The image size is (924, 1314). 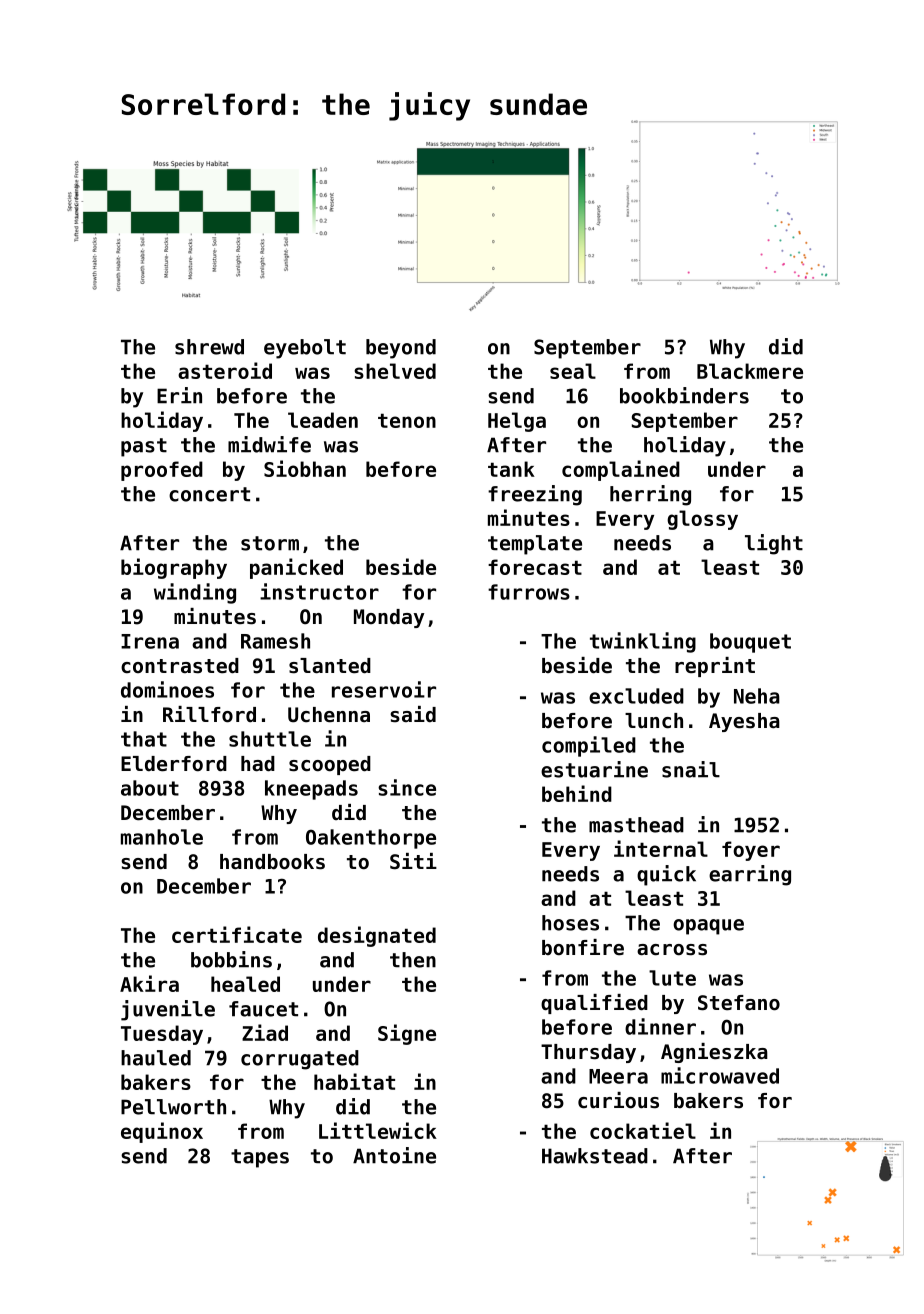 What do you see at coordinates (401, 349) in the screenshot?
I see `beyond` at bounding box center [401, 349].
